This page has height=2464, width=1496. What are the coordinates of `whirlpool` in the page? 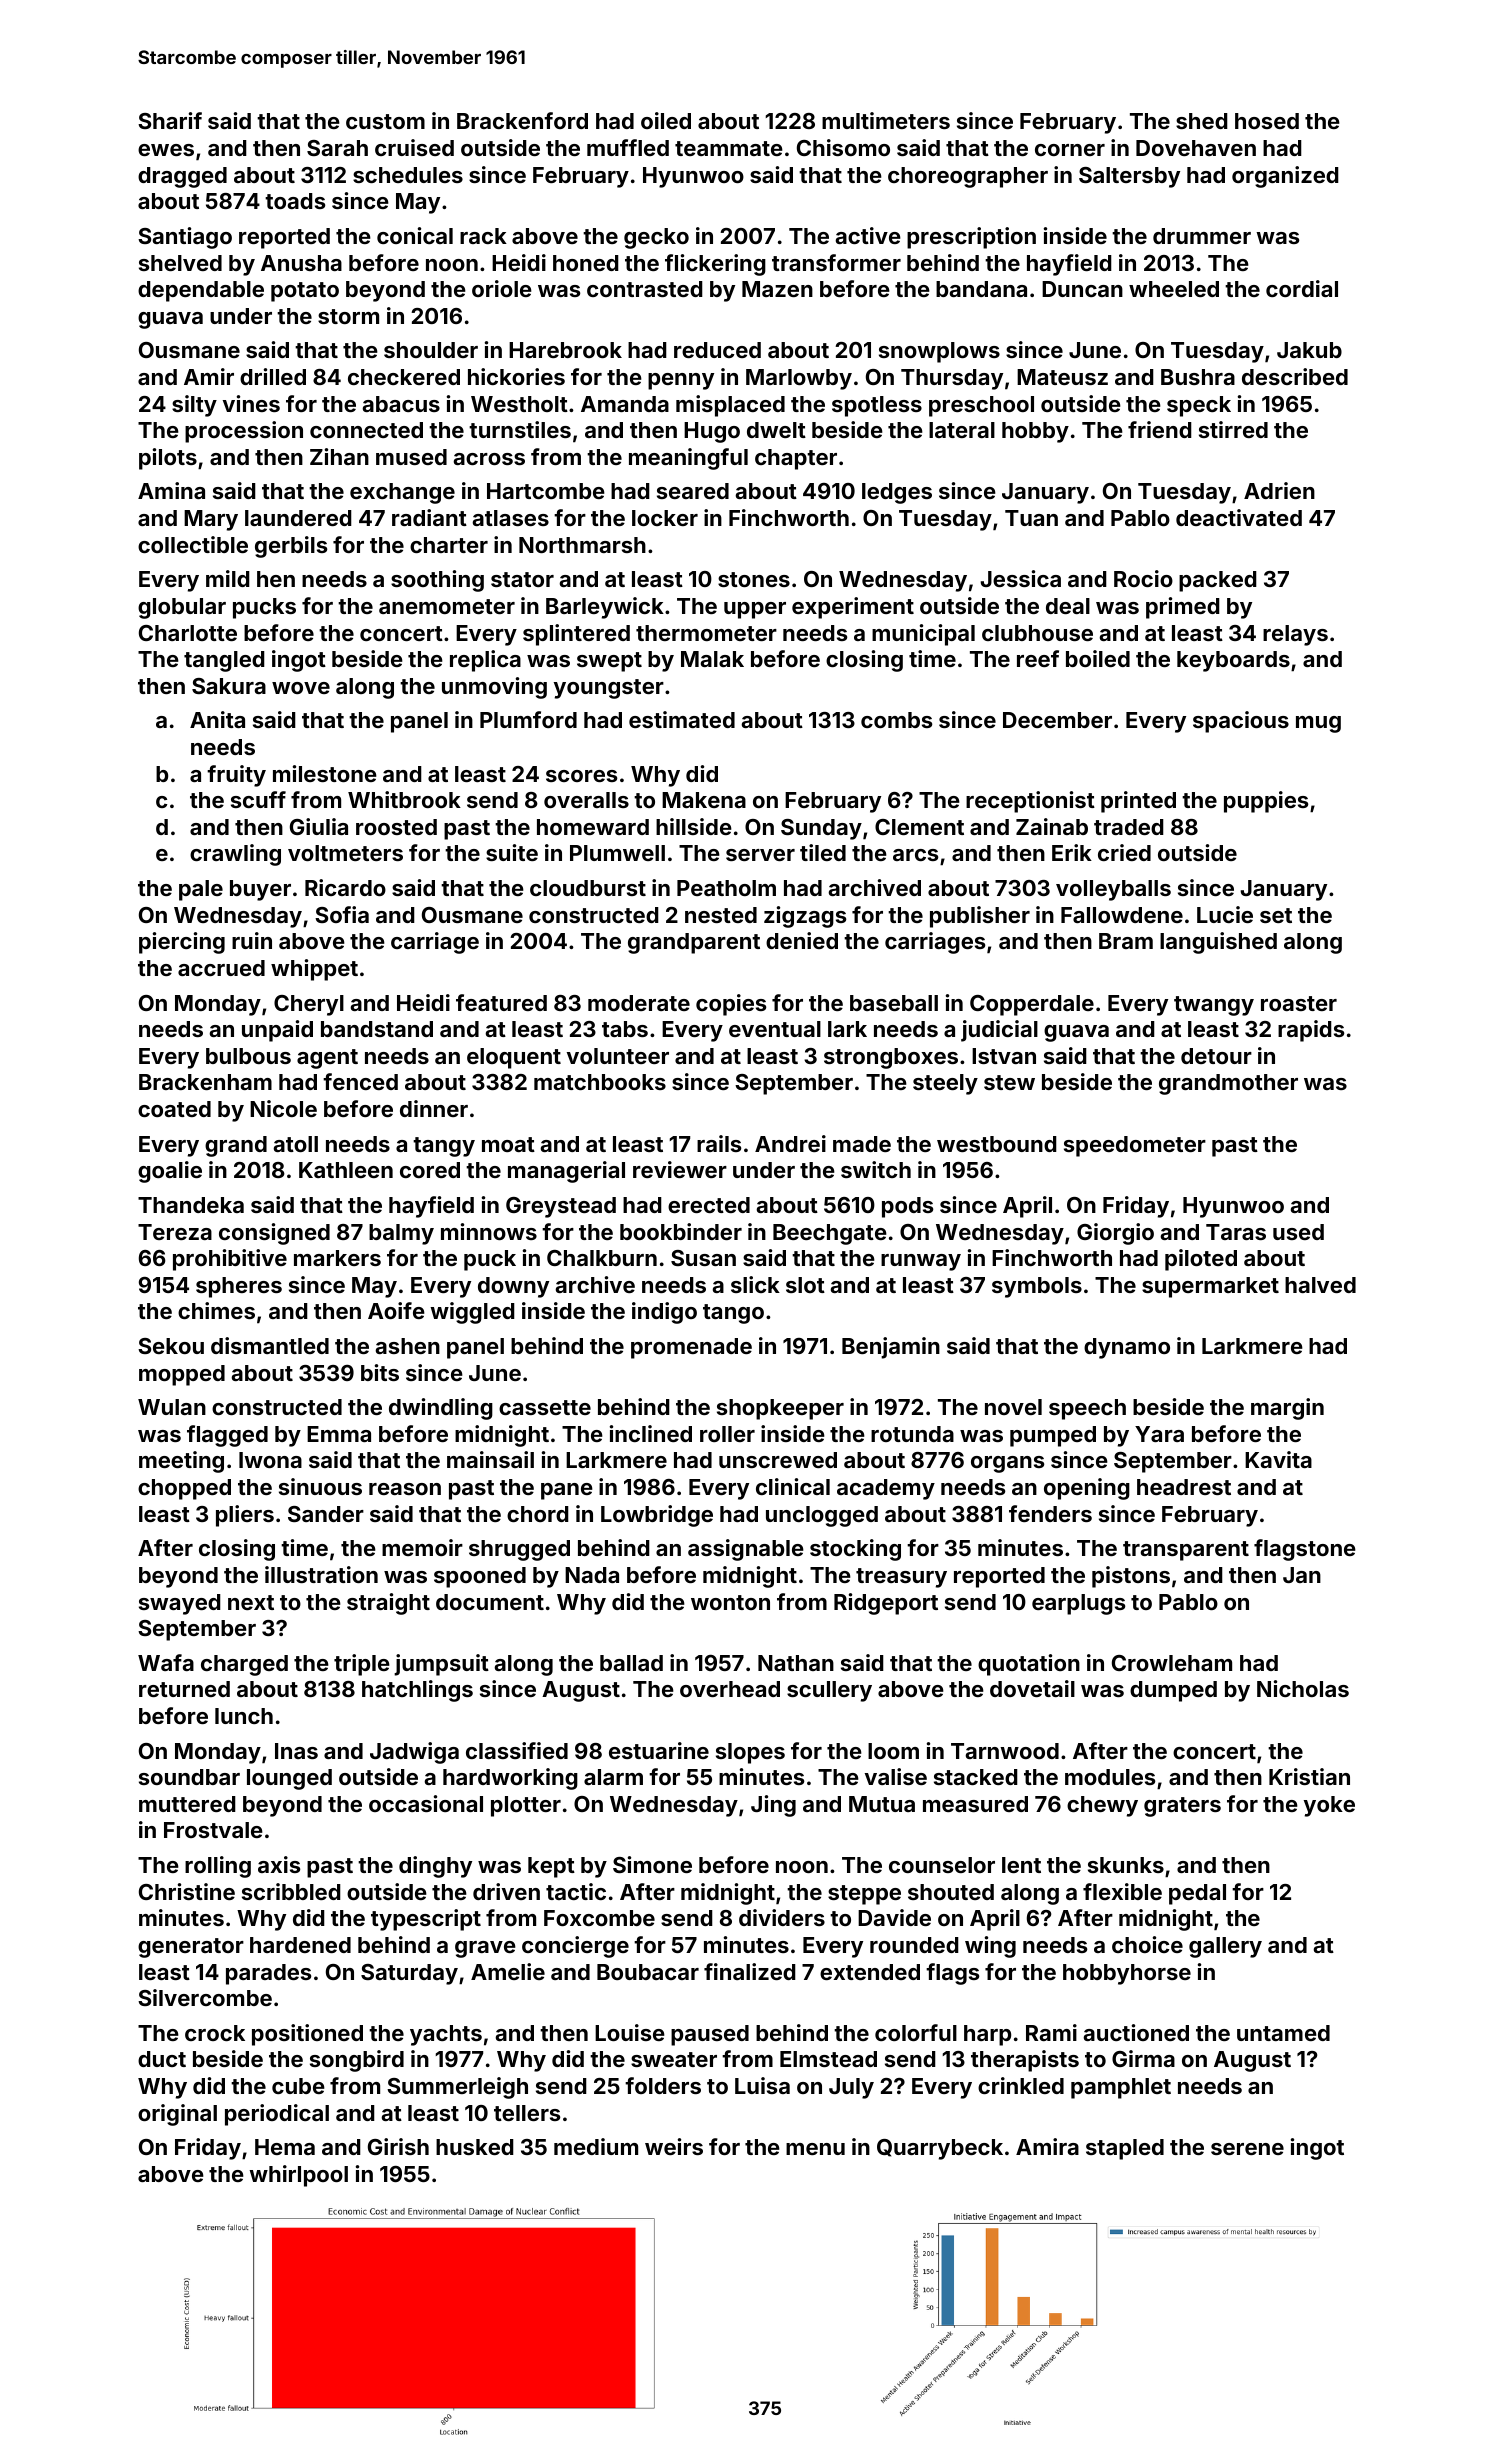 It's located at (298, 2176).
